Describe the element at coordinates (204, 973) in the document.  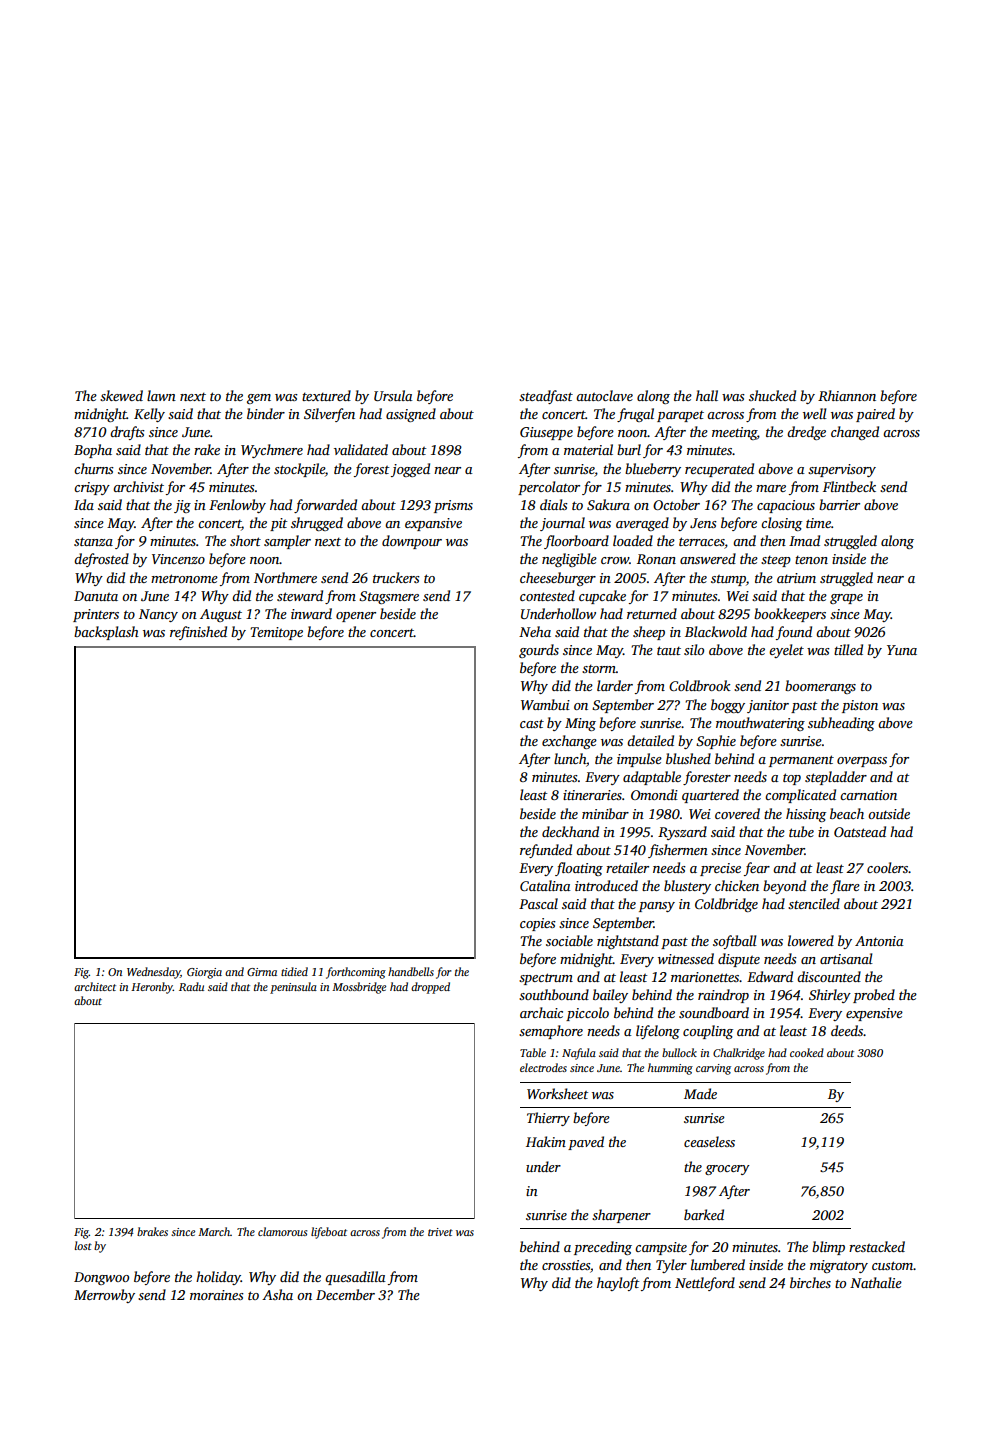
I see `Giorgia` at that location.
